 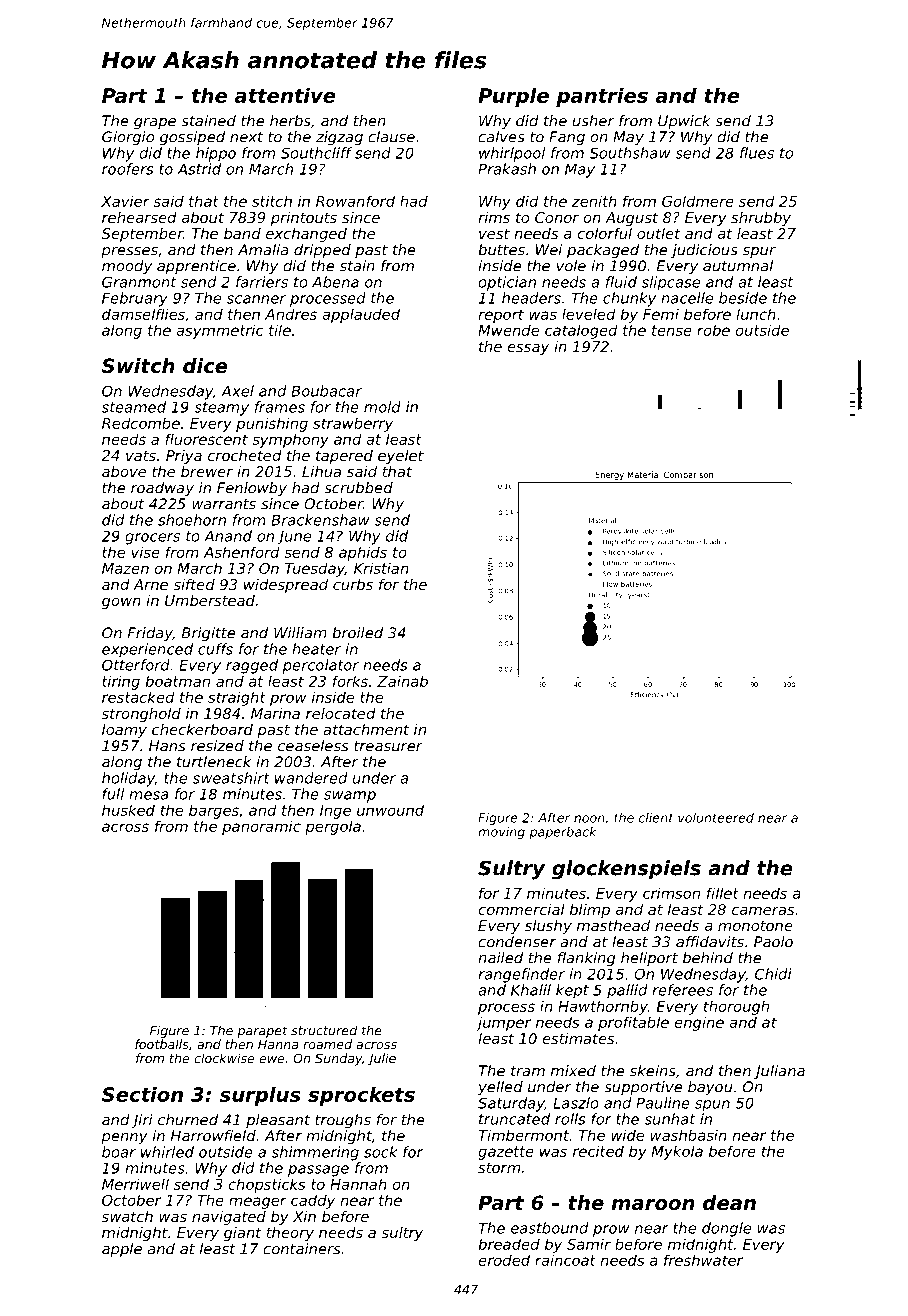 I want to click on apple, so click(x=122, y=1250).
